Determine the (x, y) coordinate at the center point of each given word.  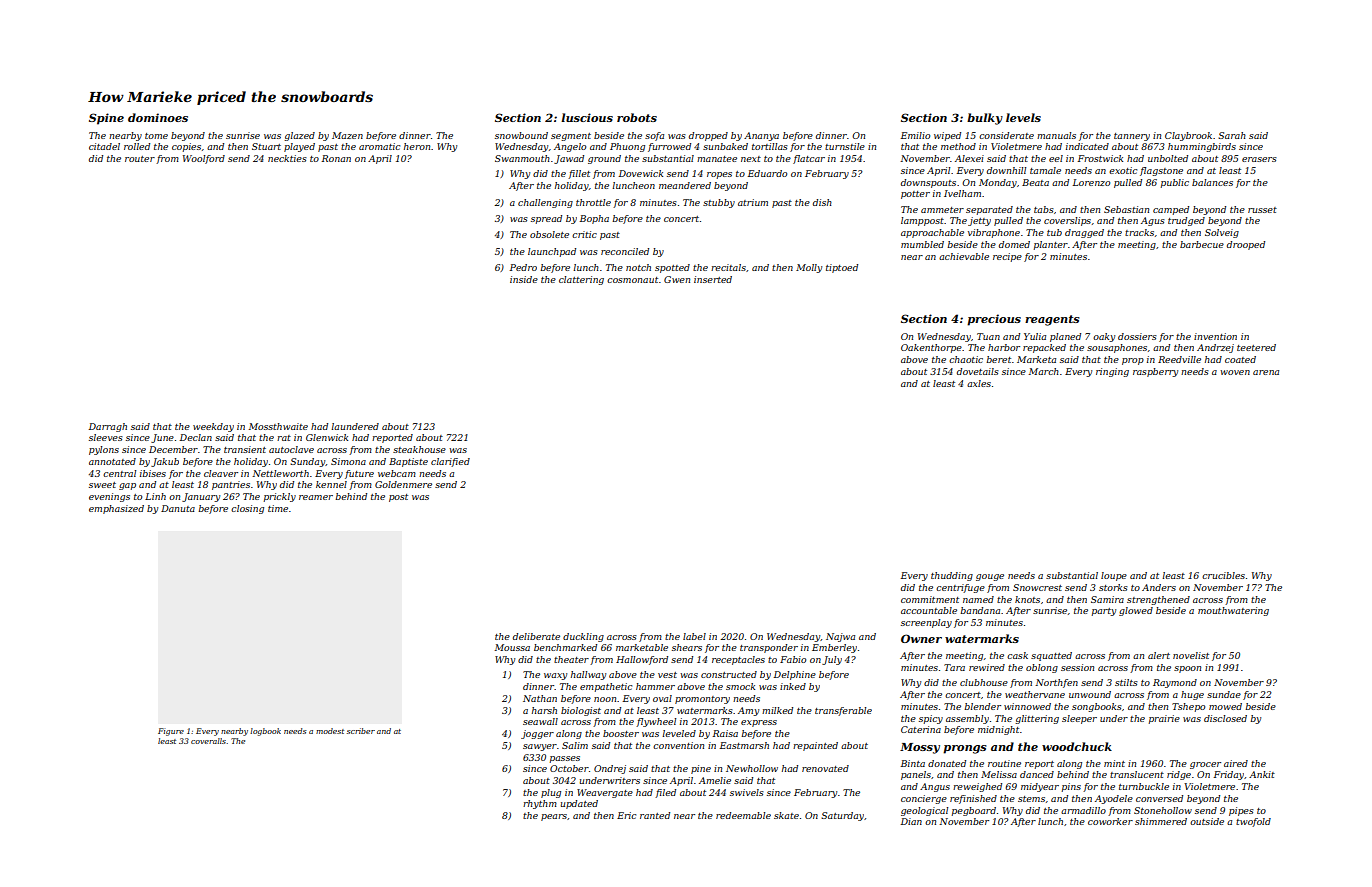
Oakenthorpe (931, 348)
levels (1023, 117)
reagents (1052, 320)
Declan (196, 437)
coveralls (208, 741)
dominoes (158, 117)
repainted (815, 746)
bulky (985, 119)
